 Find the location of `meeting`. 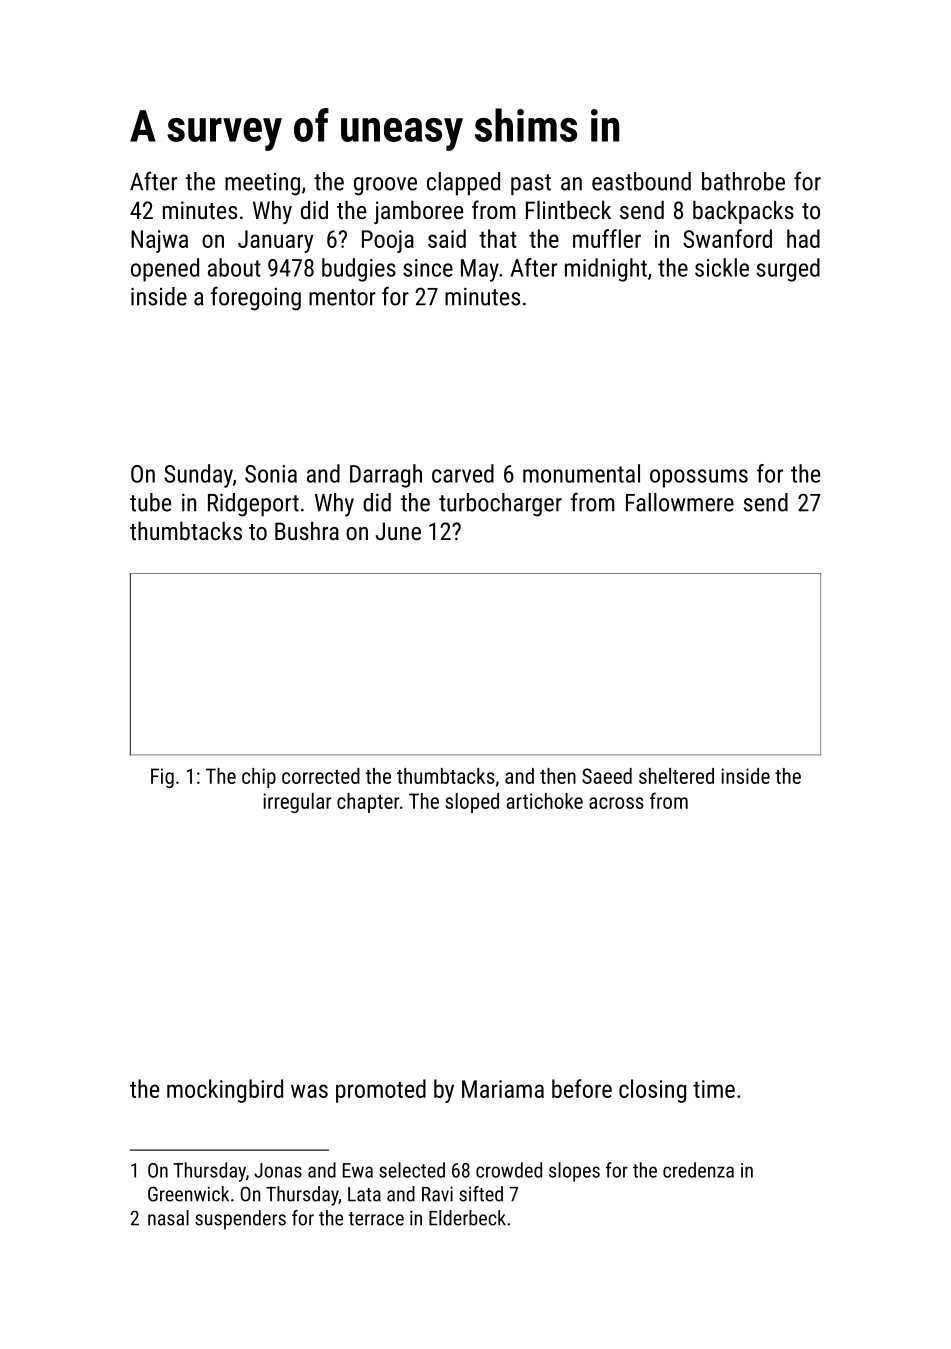

meeting is located at coordinates (262, 184).
